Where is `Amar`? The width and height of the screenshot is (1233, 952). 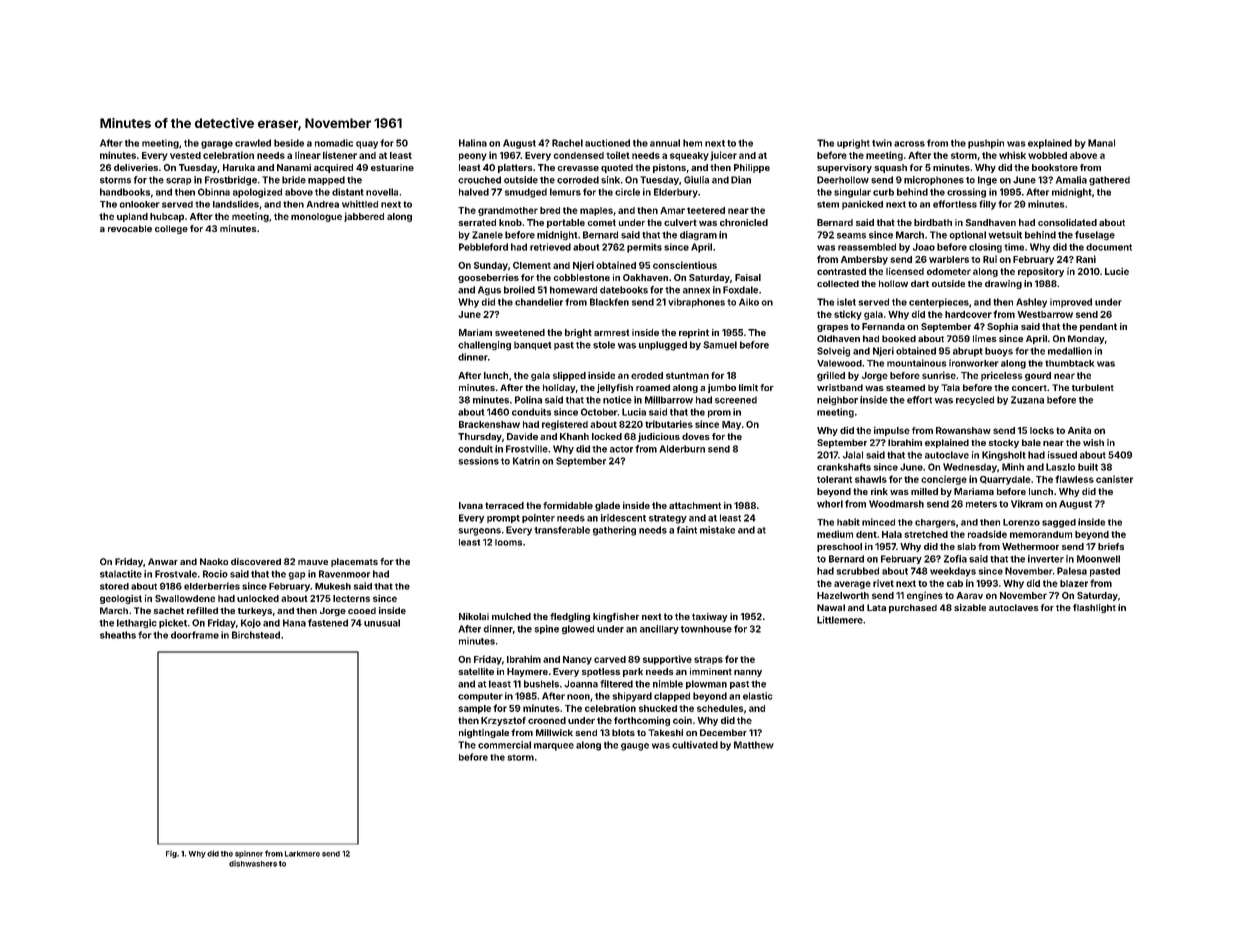
Amar is located at coordinates (672, 210).
